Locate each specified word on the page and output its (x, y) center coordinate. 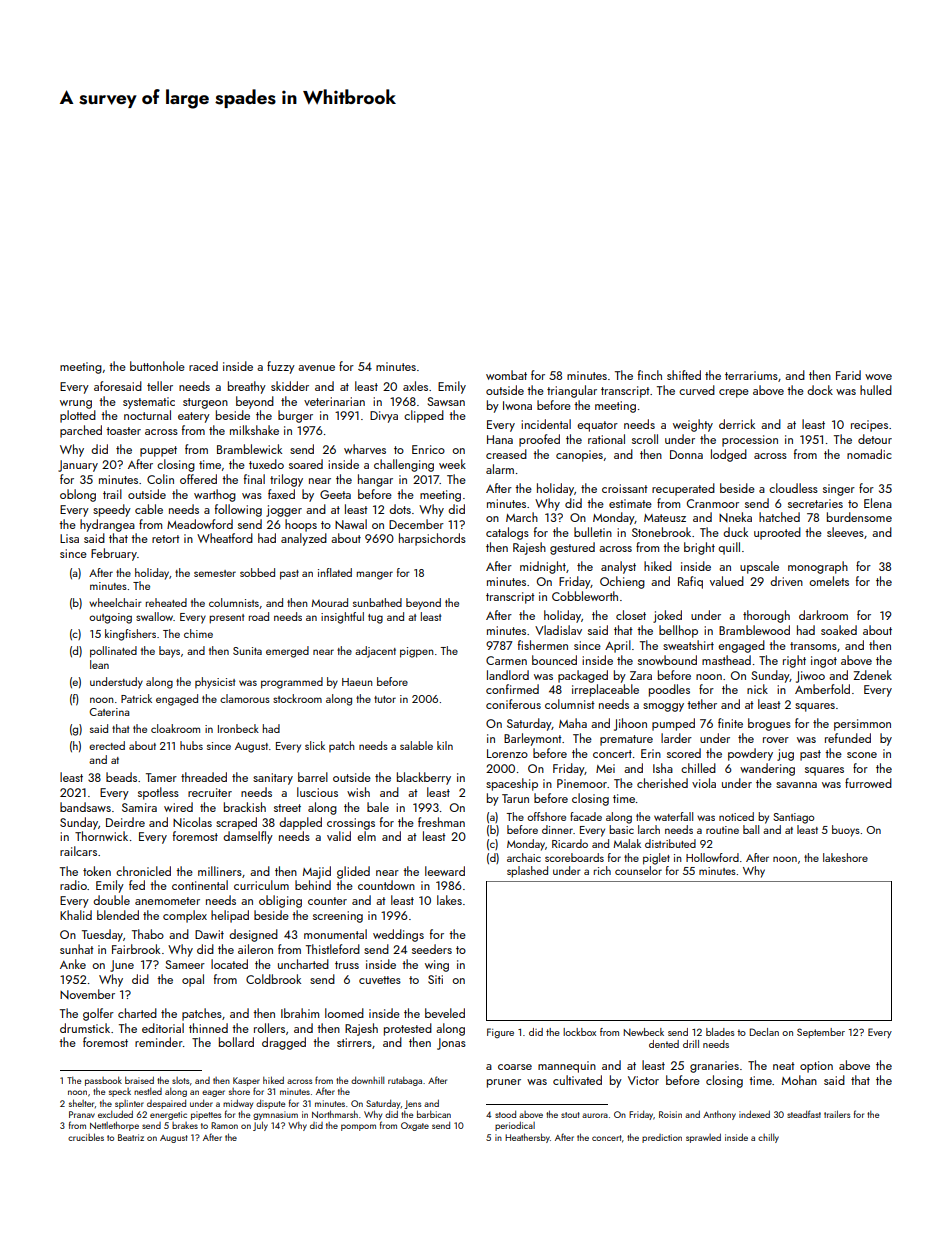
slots (180, 1080)
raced (203, 366)
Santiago (793, 818)
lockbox (579, 1032)
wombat (506, 375)
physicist (215, 683)
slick (315, 745)
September (821, 1033)
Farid (848, 375)
